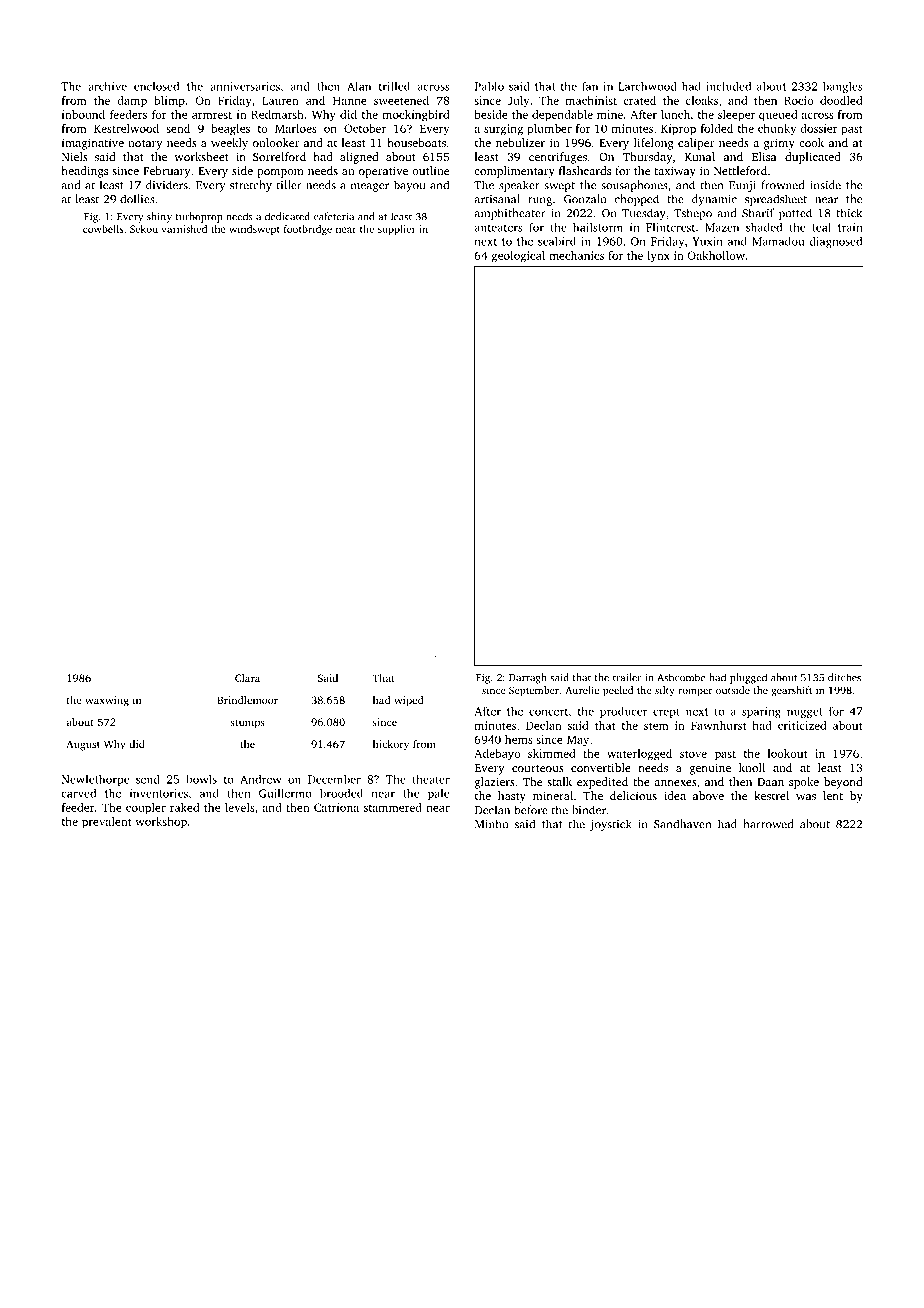 This image has height=1308, width=924. I want to click on enclosed, so click(156, 86).
